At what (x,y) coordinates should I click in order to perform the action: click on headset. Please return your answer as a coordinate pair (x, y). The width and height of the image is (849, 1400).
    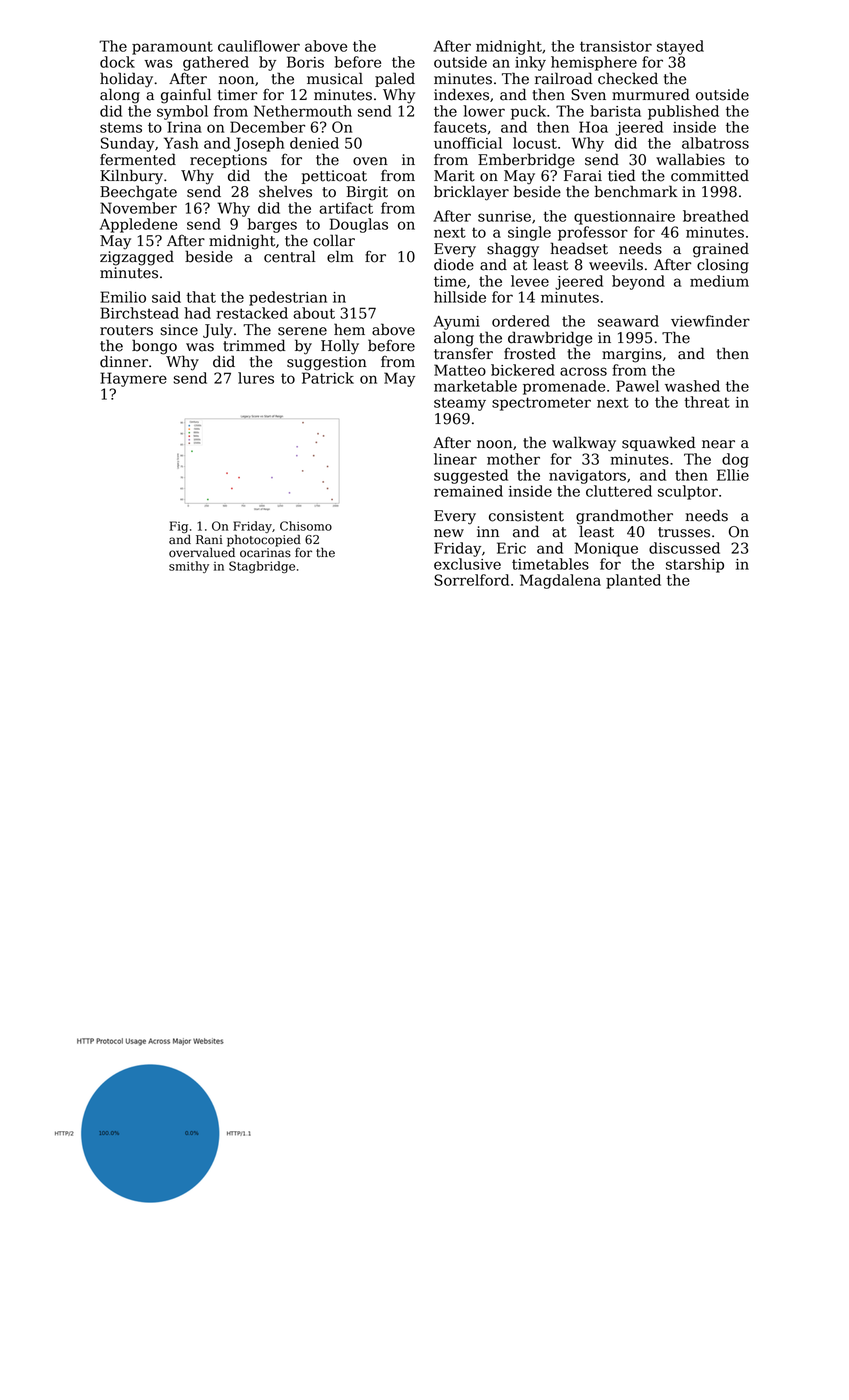
    Looking at the image, I should click on (579, 248).
